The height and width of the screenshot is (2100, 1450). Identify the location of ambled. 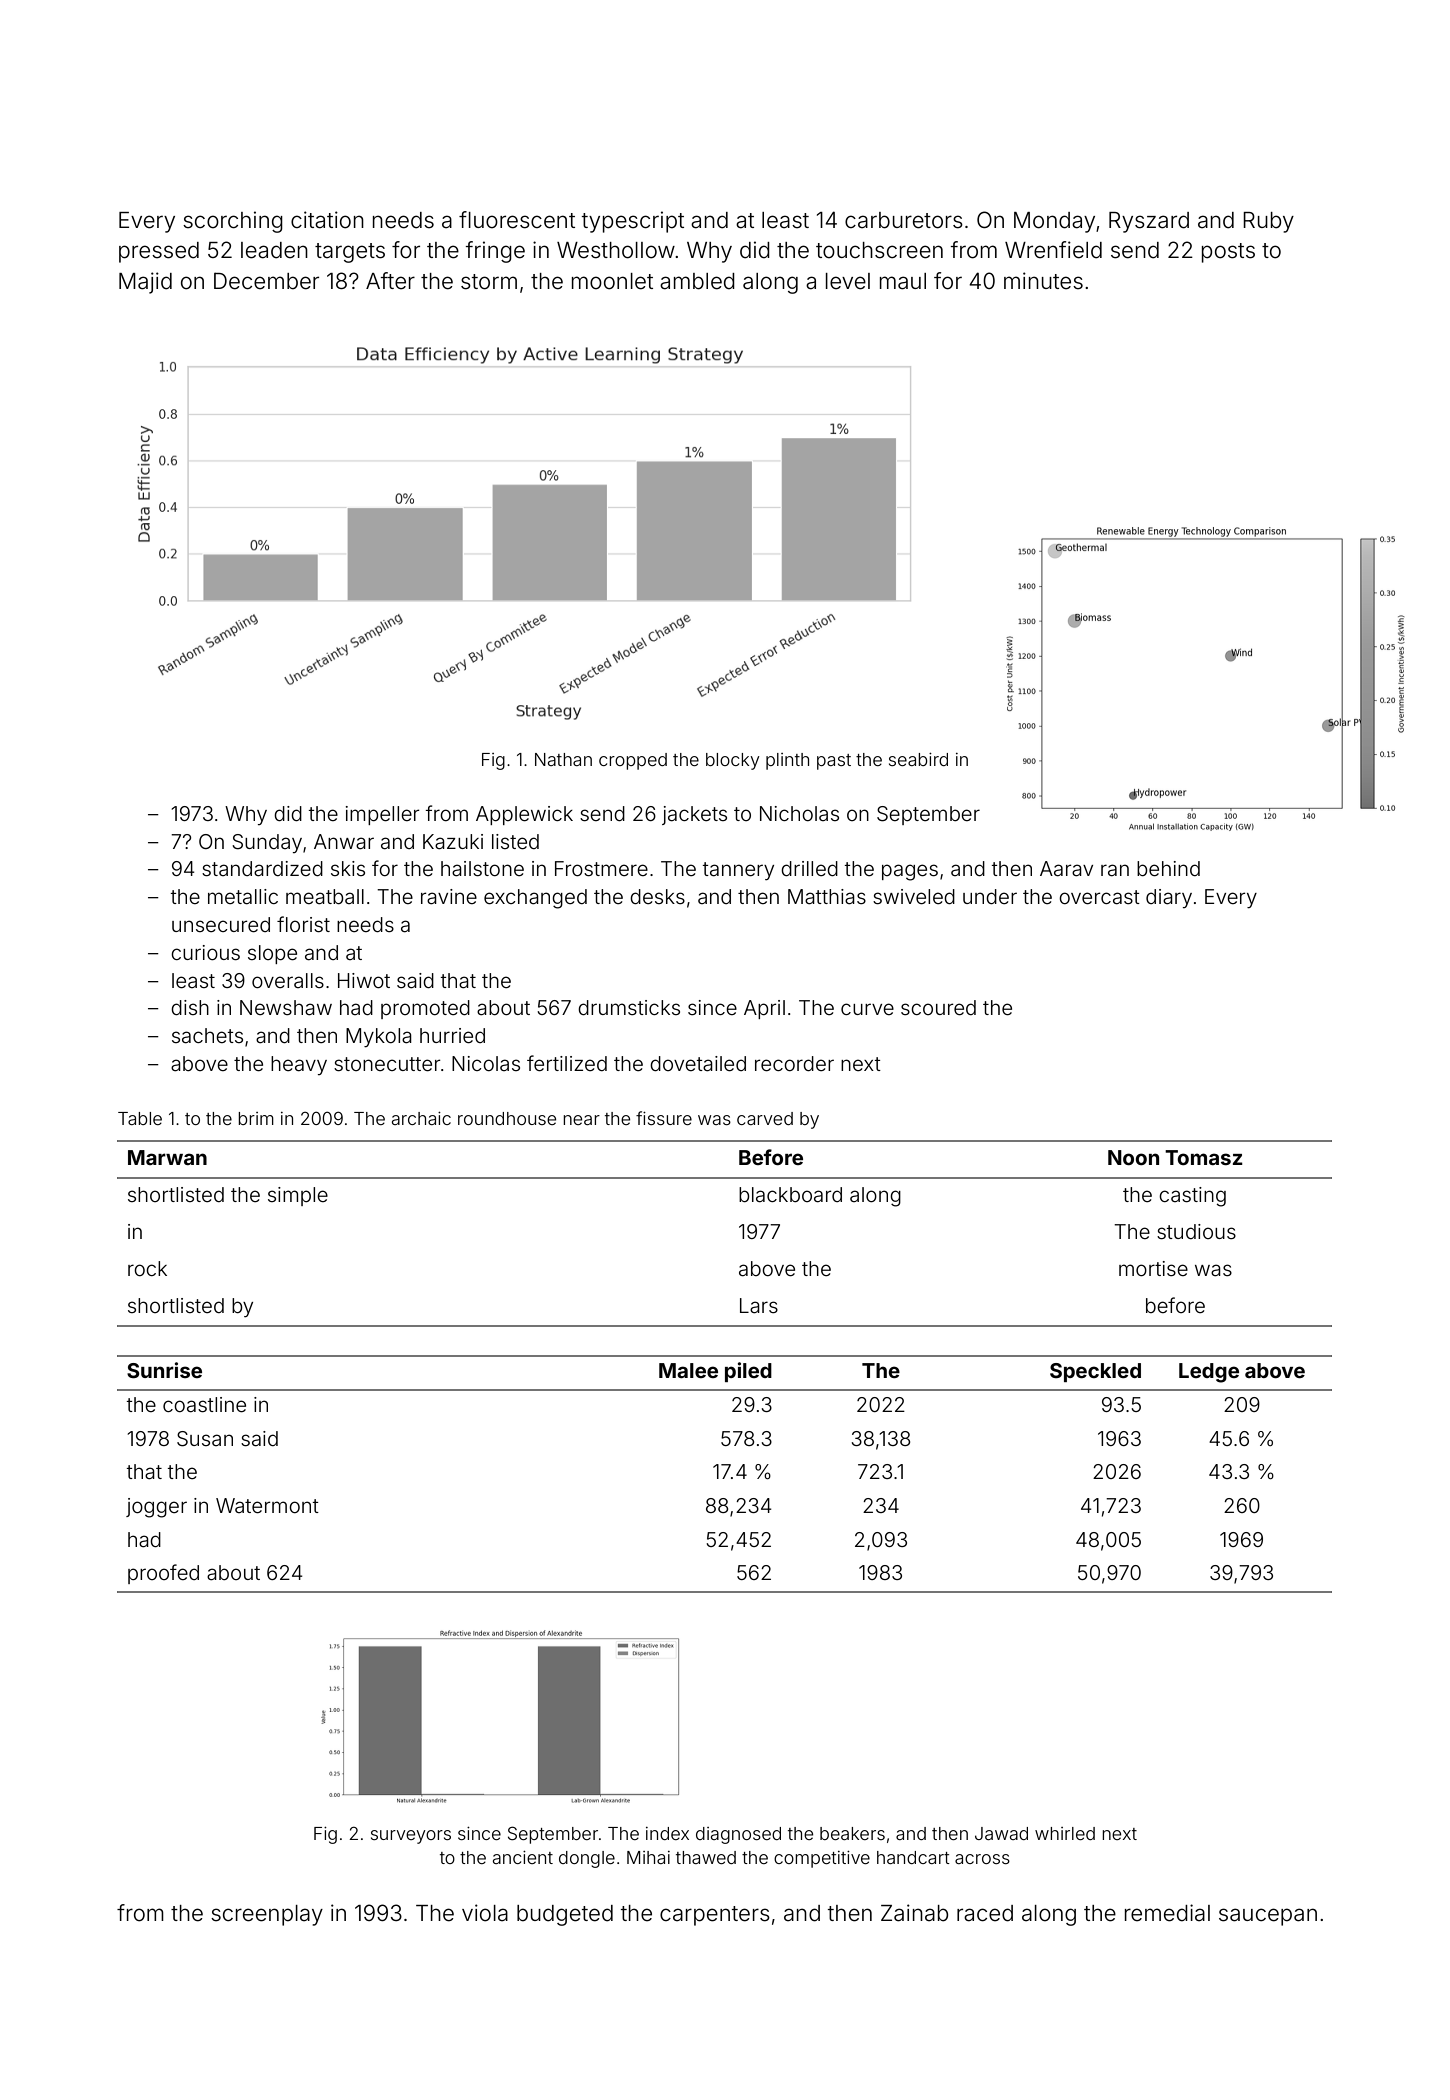
(697, 281).
